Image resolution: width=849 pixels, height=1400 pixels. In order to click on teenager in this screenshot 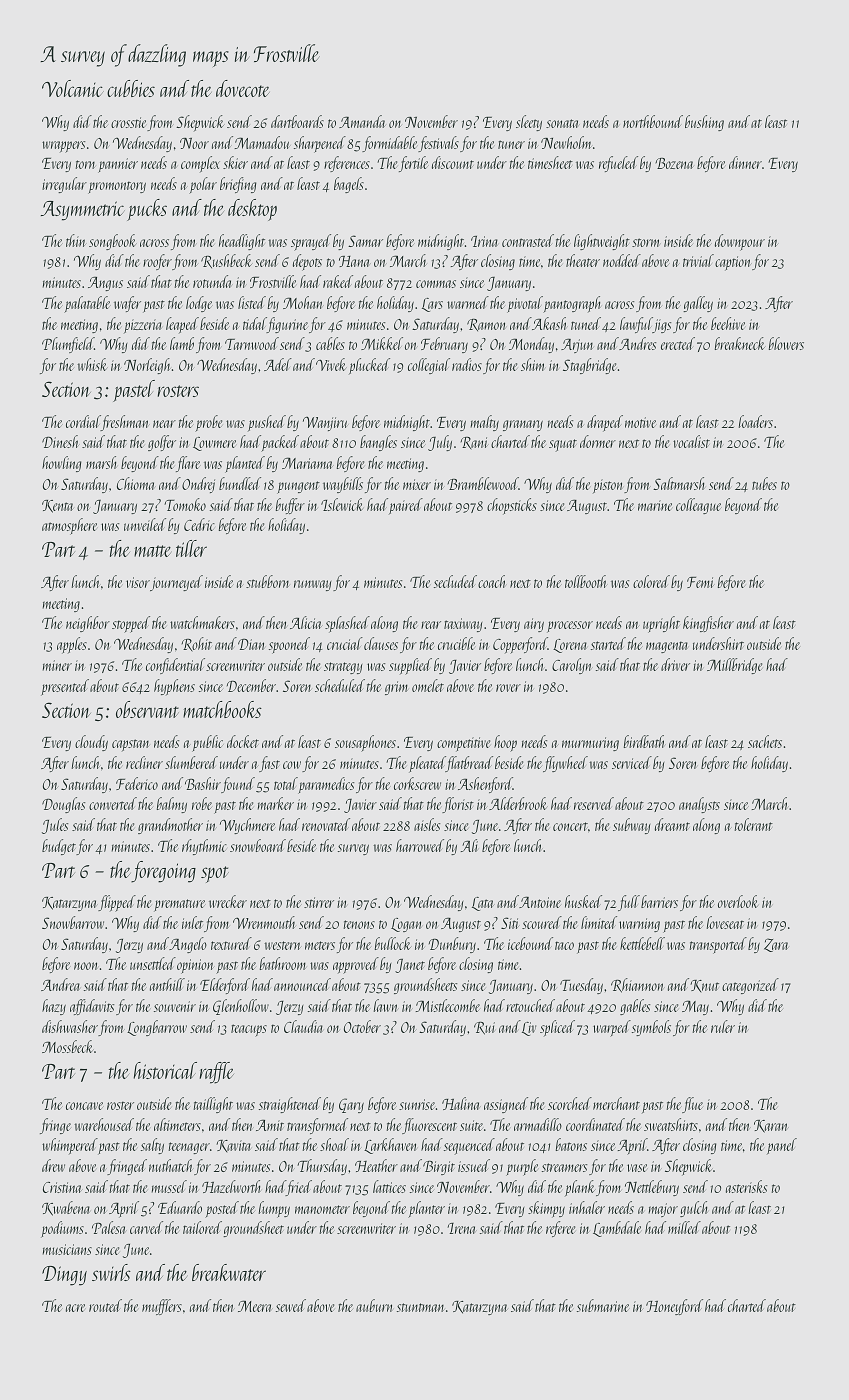, I will do `click(189, 1148)`.
